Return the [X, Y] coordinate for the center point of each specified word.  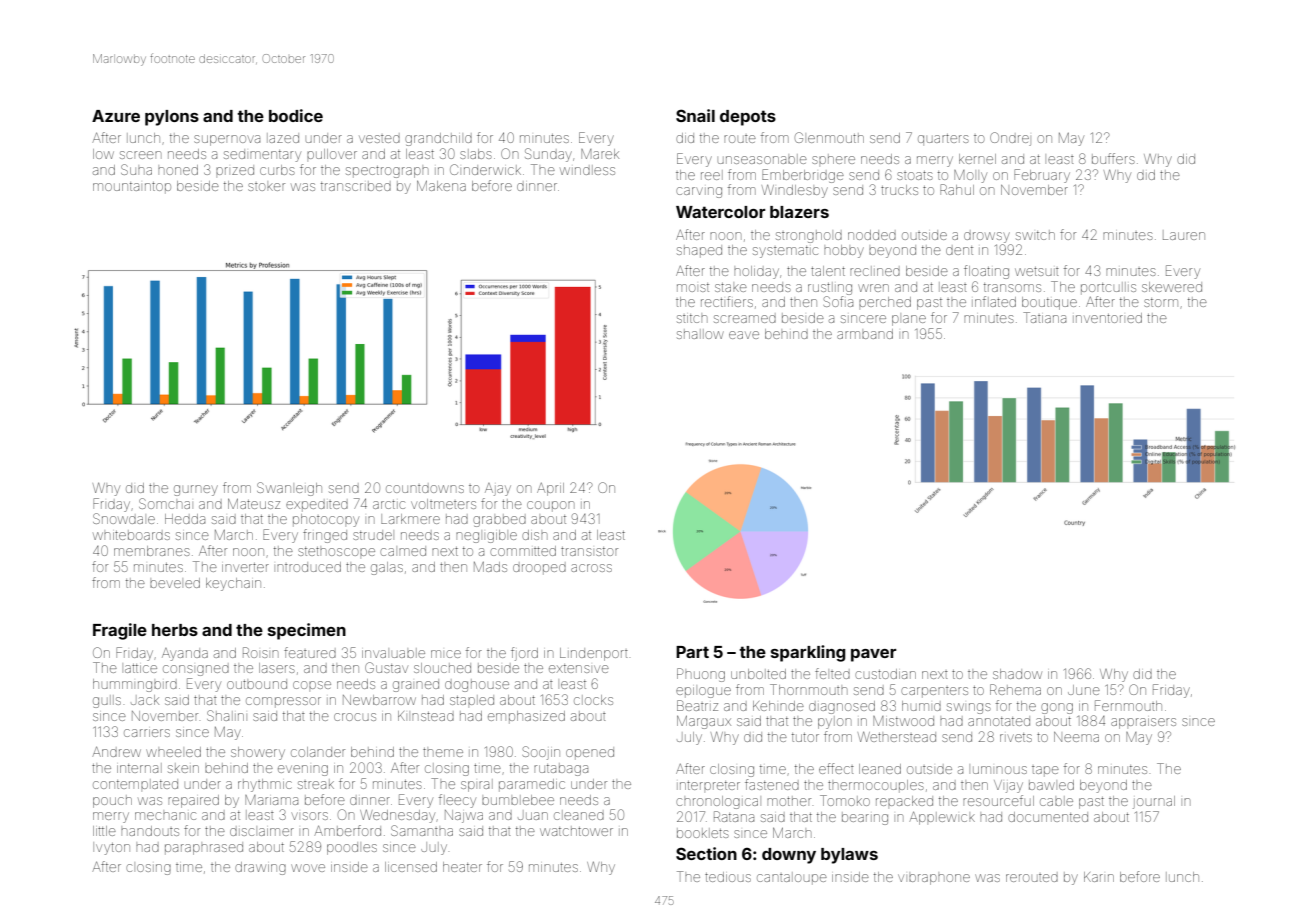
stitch [692, 318]
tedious [728, 877]
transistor [589, 551]
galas [387, 568]
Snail [695, 115]
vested [379, 139]
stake [731, 287]
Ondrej [1010, 139]
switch [1035, 235]
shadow [1017, 674]
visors [310, 816]
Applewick [942, 818]
